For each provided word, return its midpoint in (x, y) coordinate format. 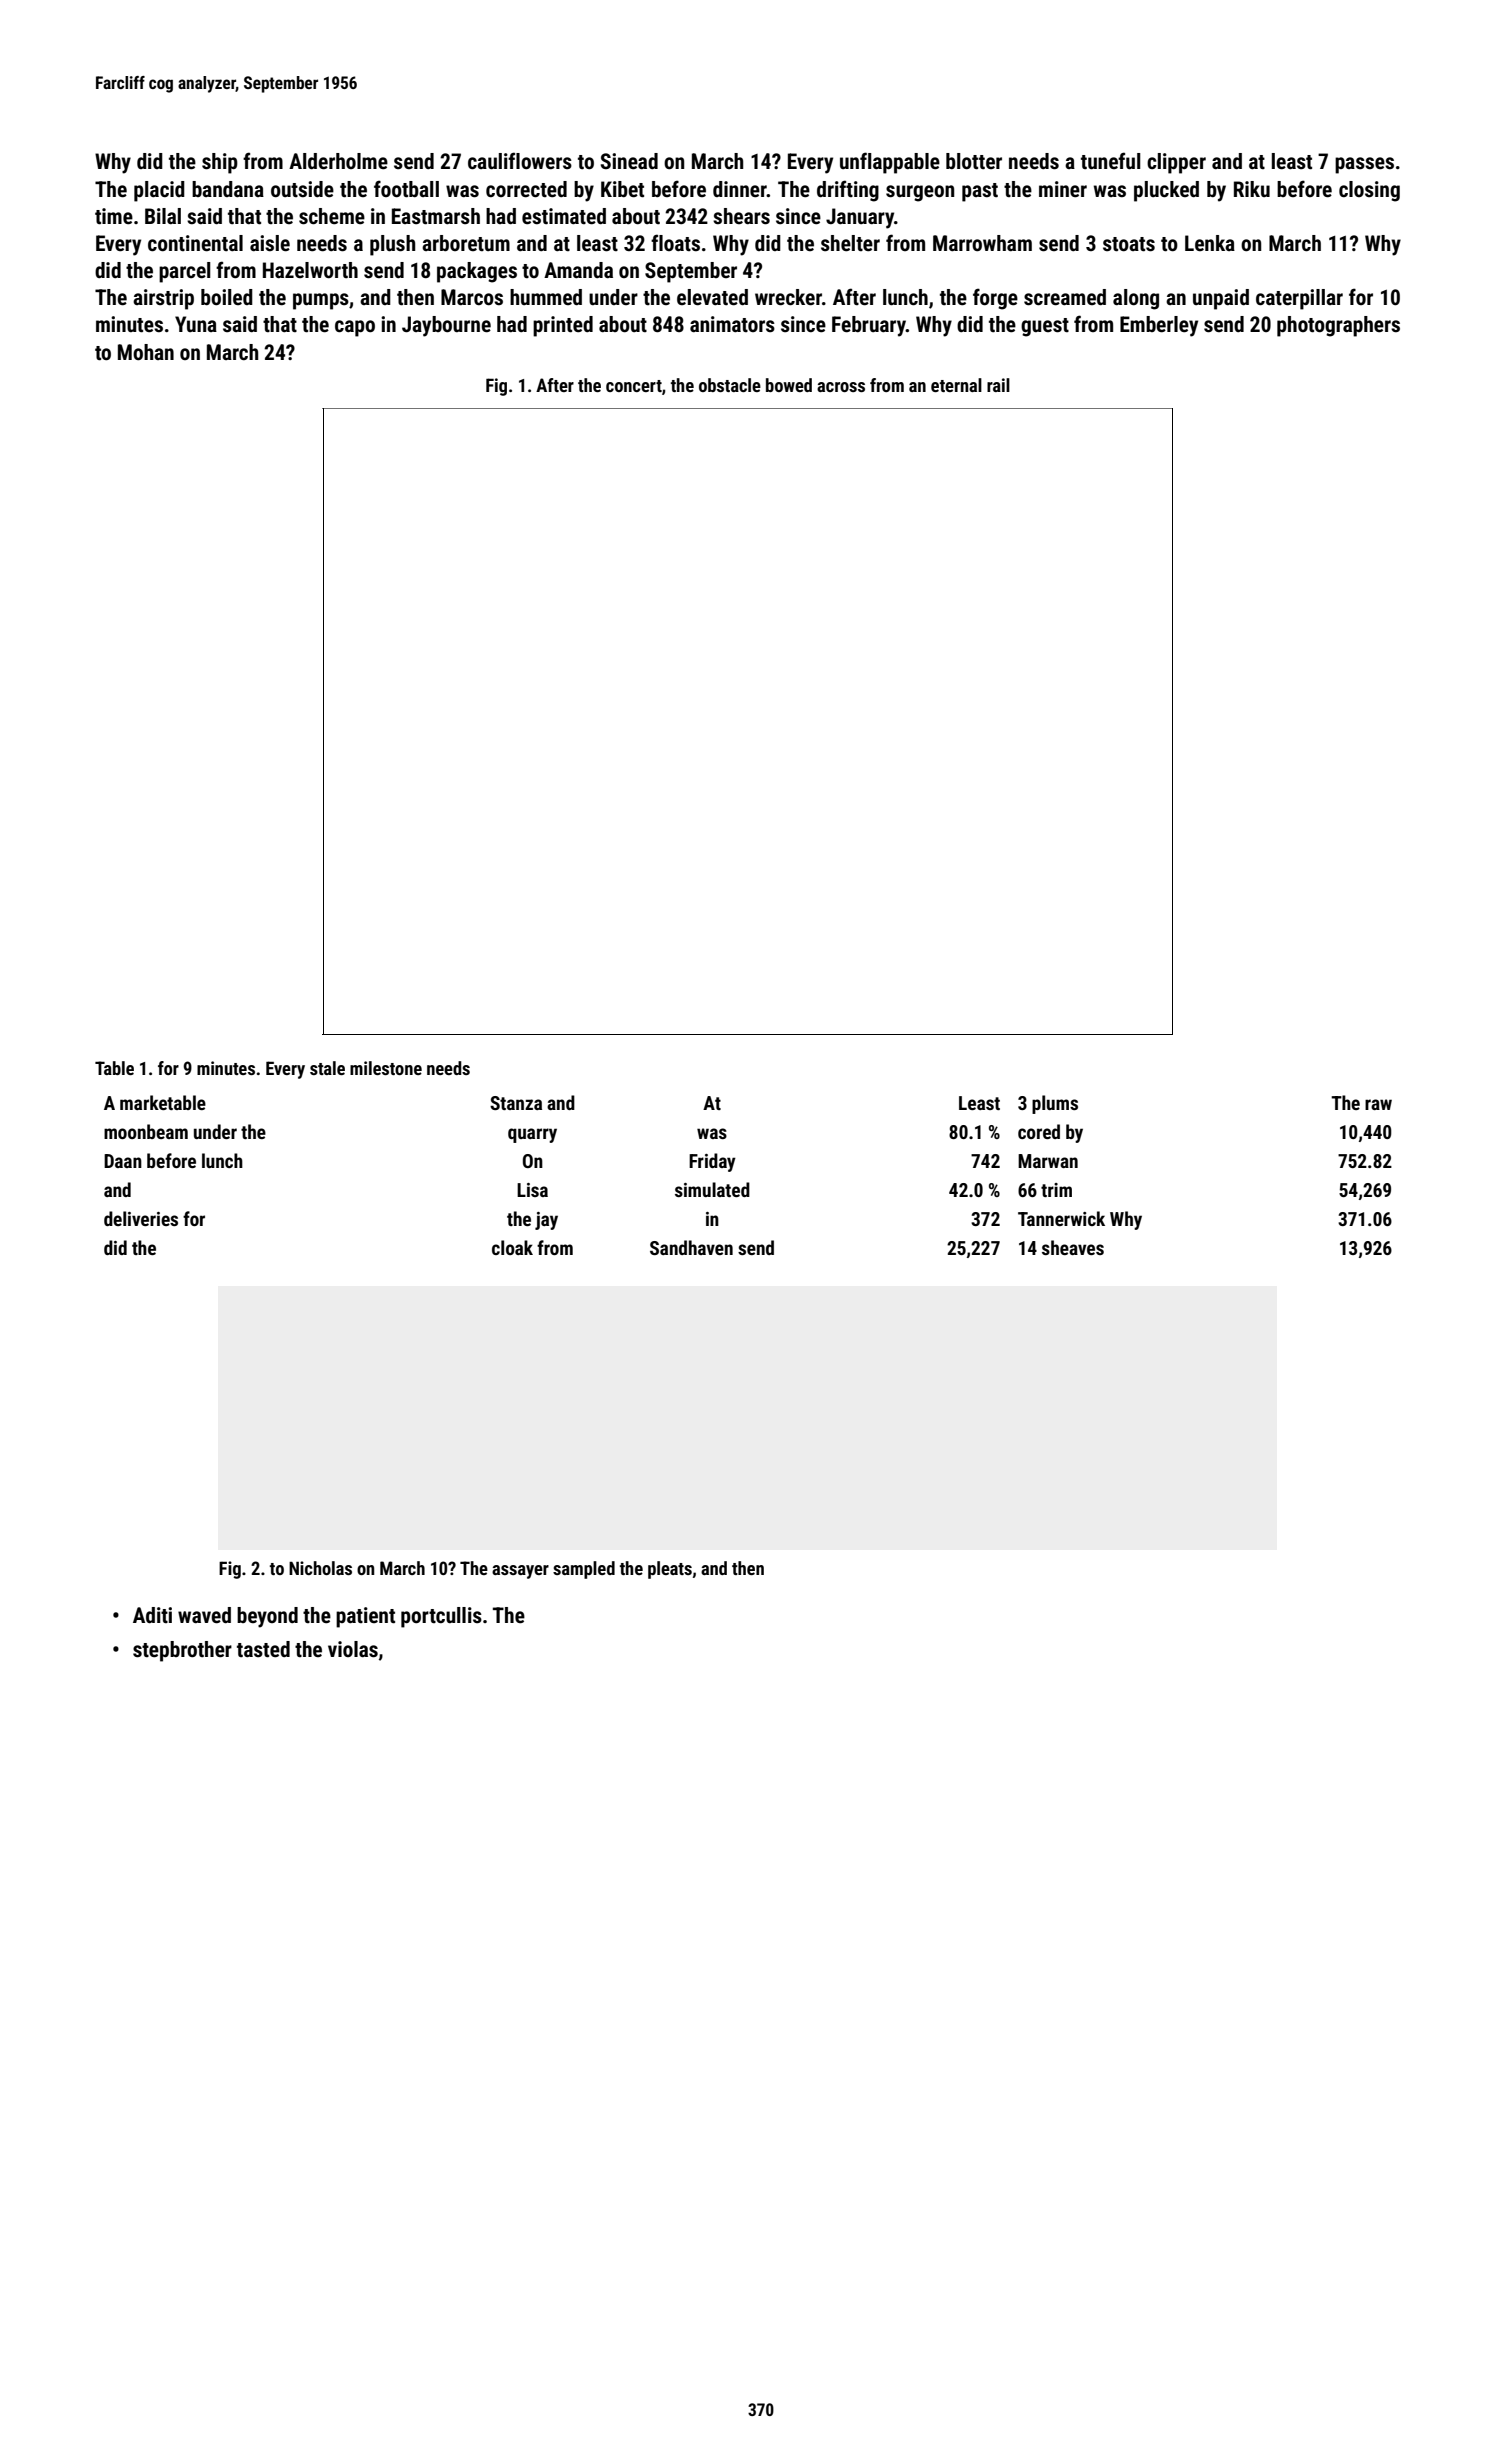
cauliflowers (520, 161)
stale (327, 1068)
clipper (1176, 163)
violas (353, 1649)
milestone (386, 1068)
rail (998, 385)
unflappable (890, 163)
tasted (263, 1649)
